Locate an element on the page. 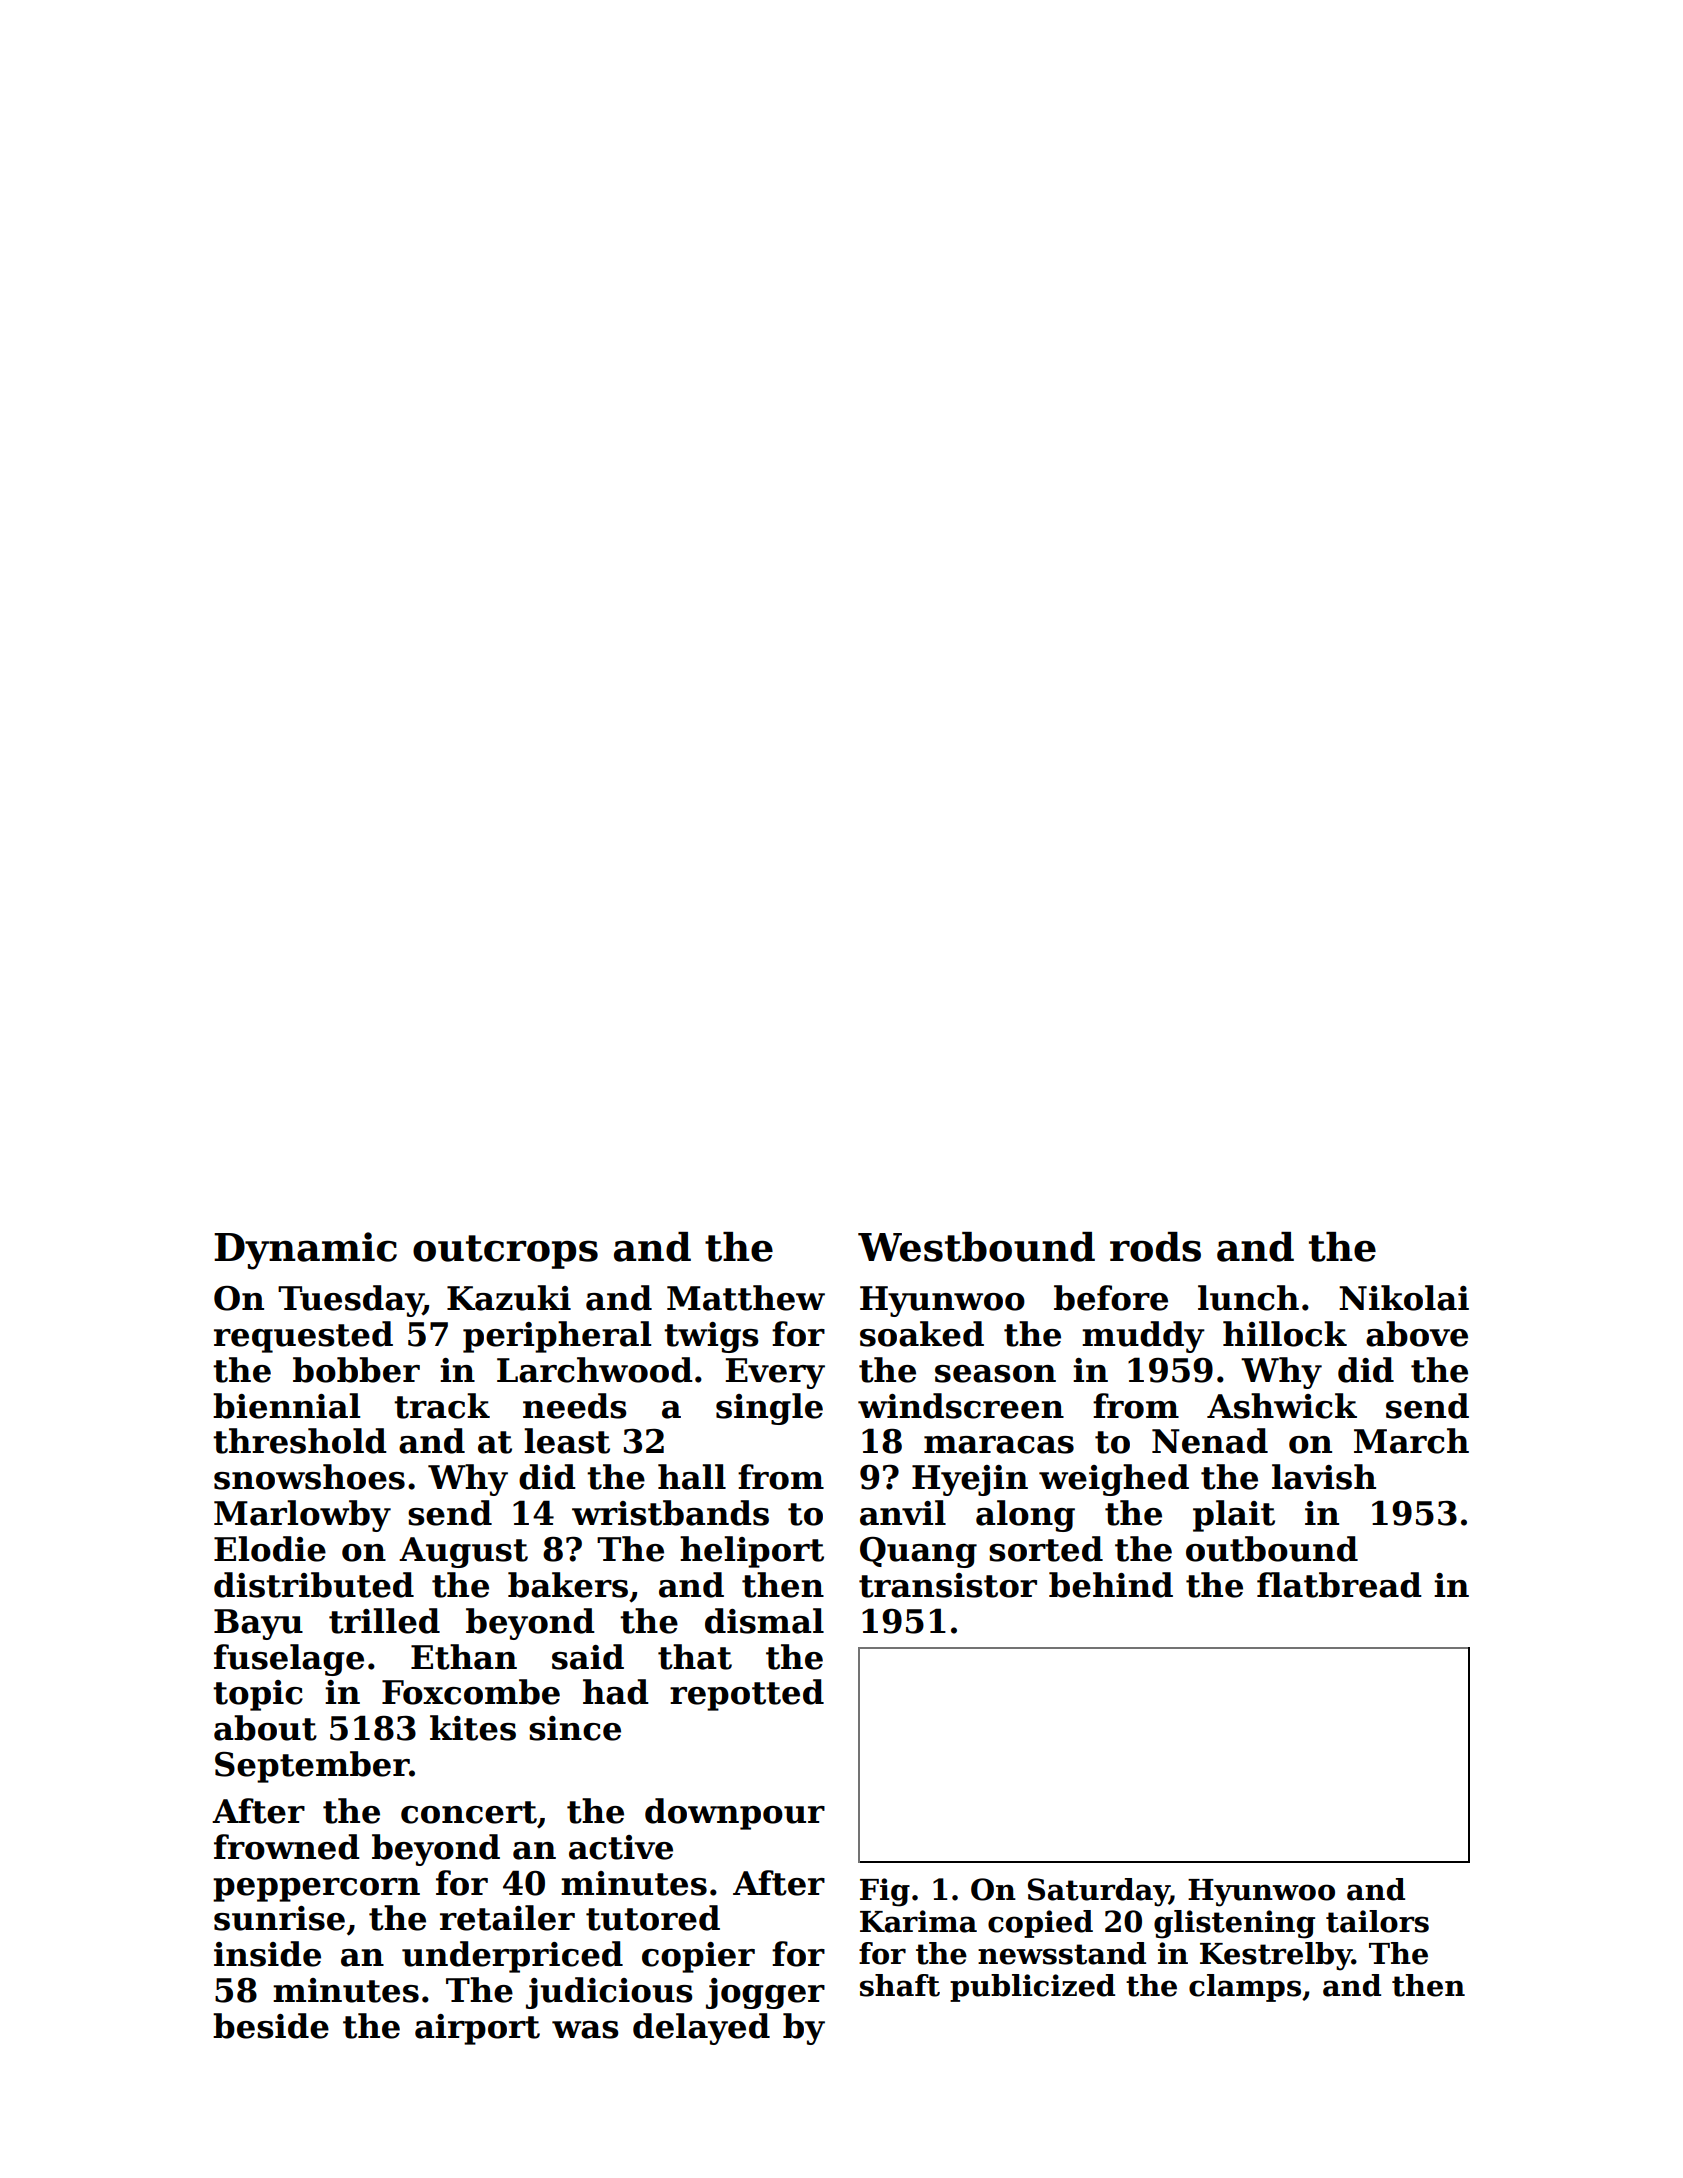 This document has height=2178, width=1683. Matthew is located at coordinates (746, 1298).
